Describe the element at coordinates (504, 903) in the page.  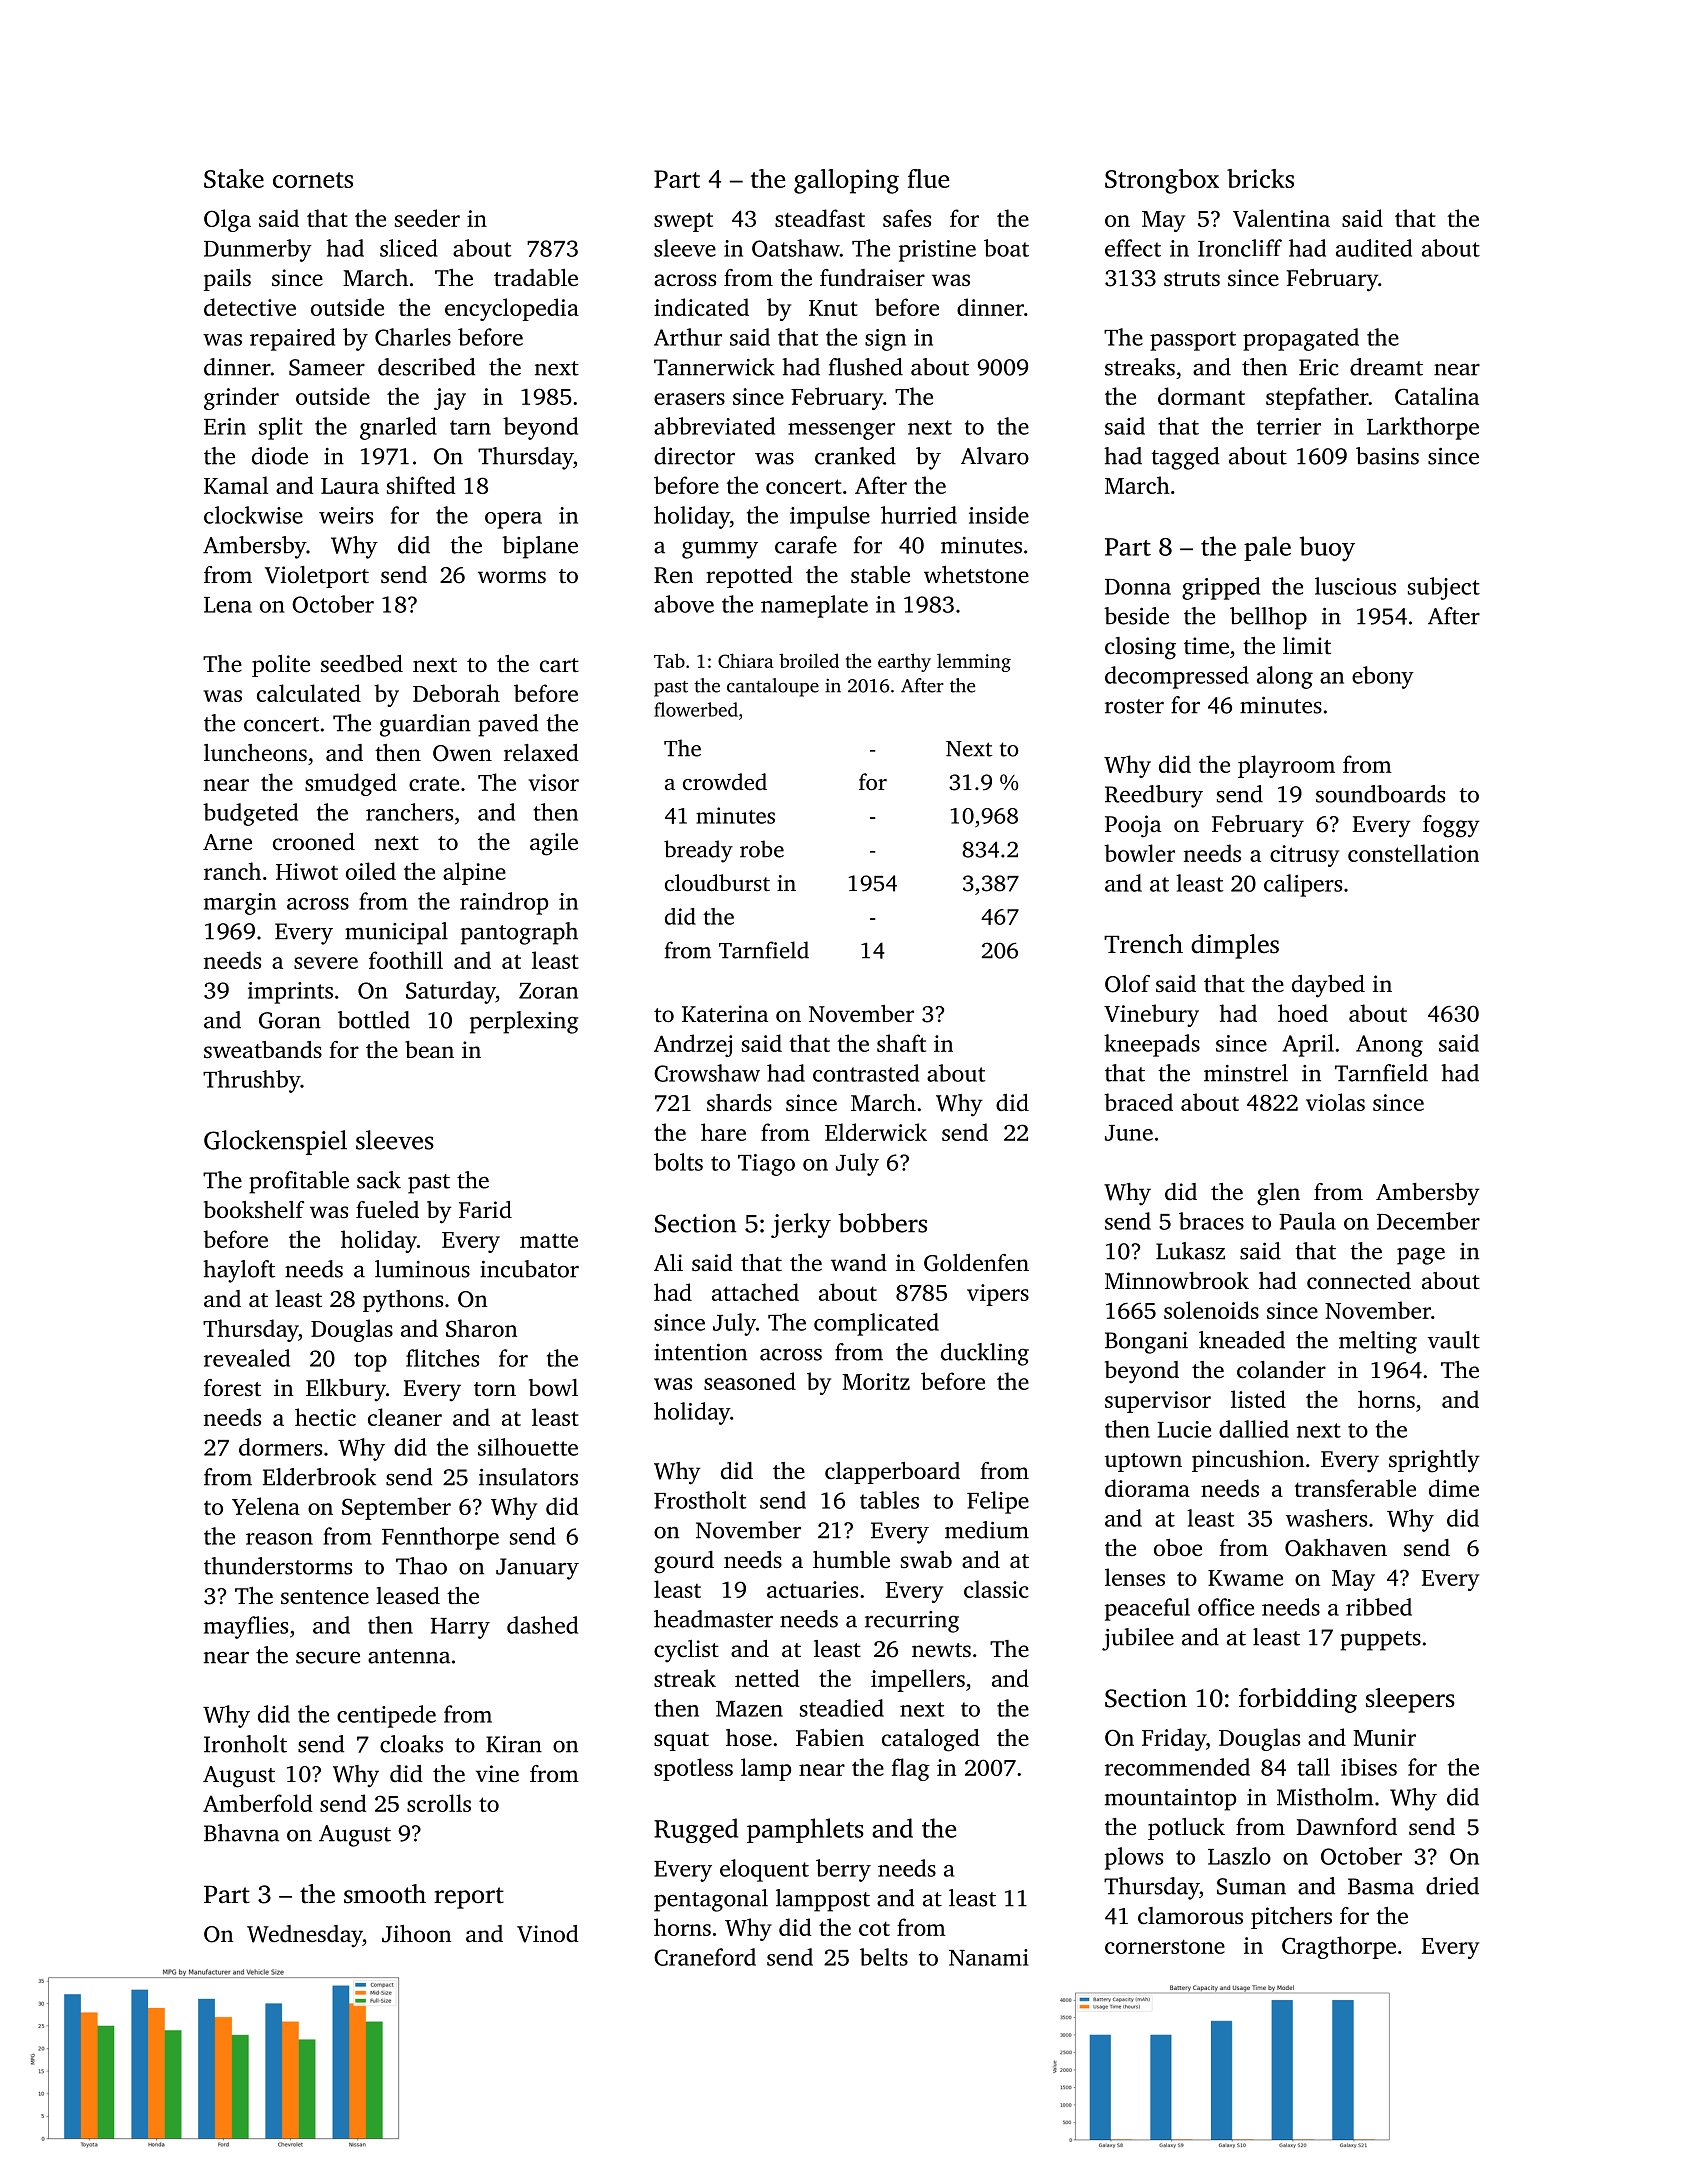
I see `raindrop` at that location.
